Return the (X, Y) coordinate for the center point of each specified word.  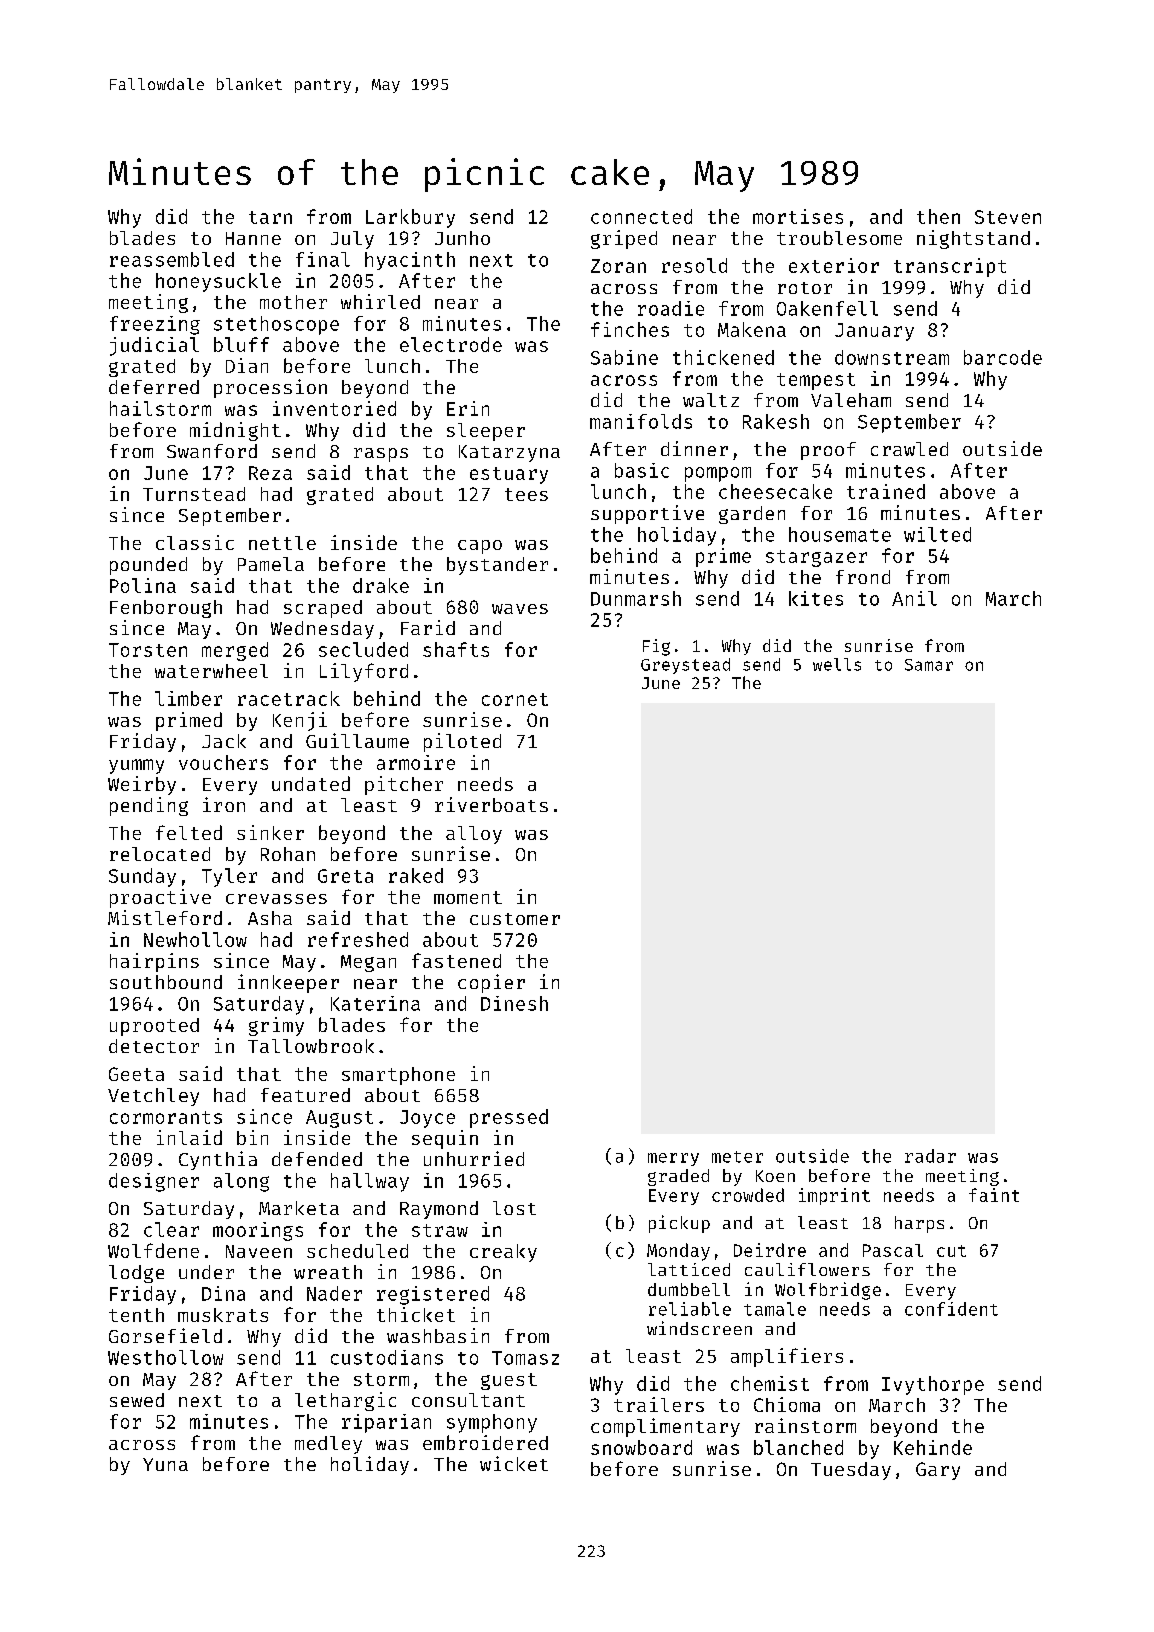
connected (641, 216)
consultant (468, 1400)
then (938, 216)
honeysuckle (218, 282)
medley (328, 1445)
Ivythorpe (933, 1385)
